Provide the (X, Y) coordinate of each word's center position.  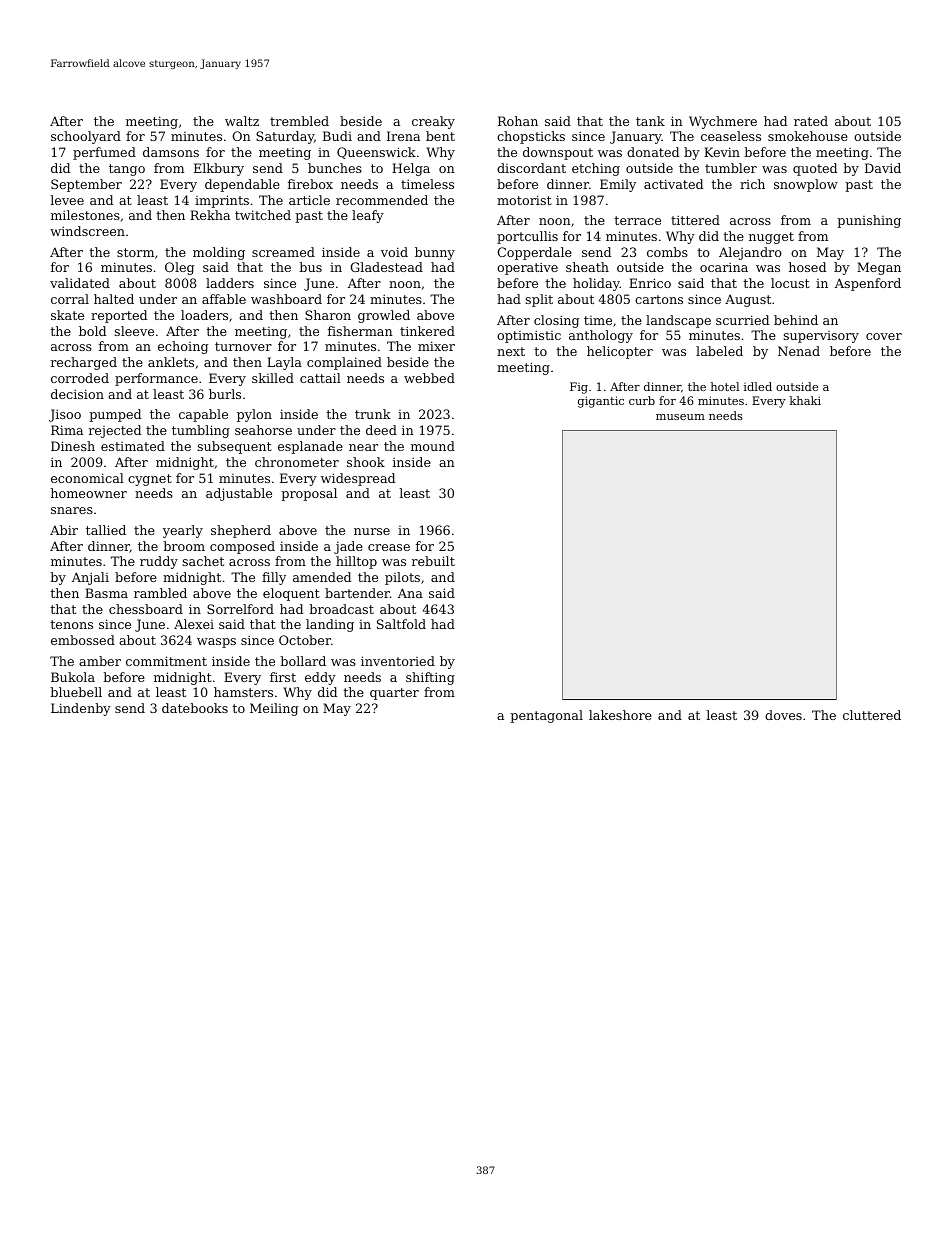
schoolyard (86, 137)
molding (219, 253)
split (539, 300)
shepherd (241, 531)
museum (680, 417)
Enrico (650, 283)
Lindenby (81, 709)
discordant (531, 168)
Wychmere (723, 122)
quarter (394, 694)
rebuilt (433, 561)
